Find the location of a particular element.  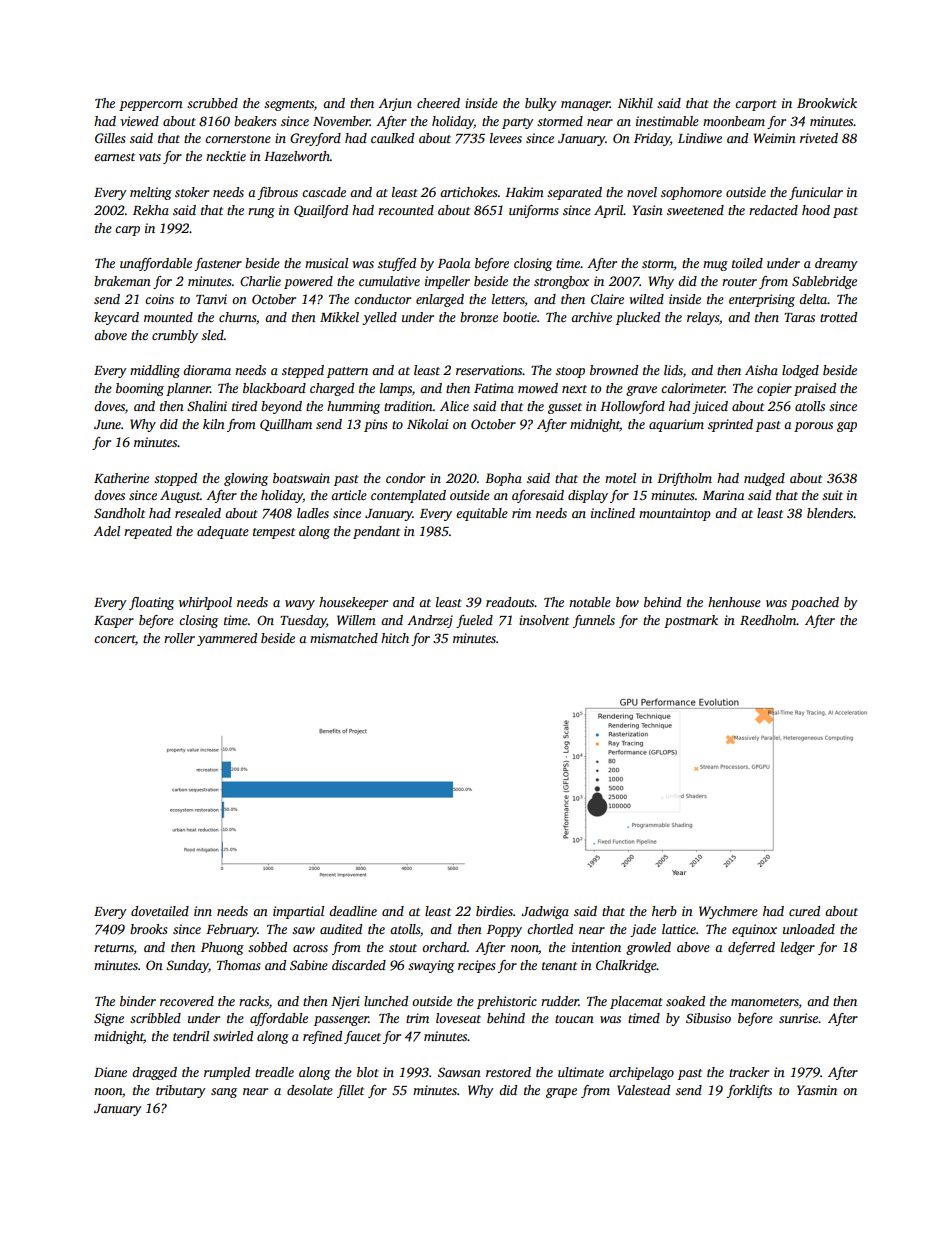

Reedholm is located at coordinates (768, 620).
